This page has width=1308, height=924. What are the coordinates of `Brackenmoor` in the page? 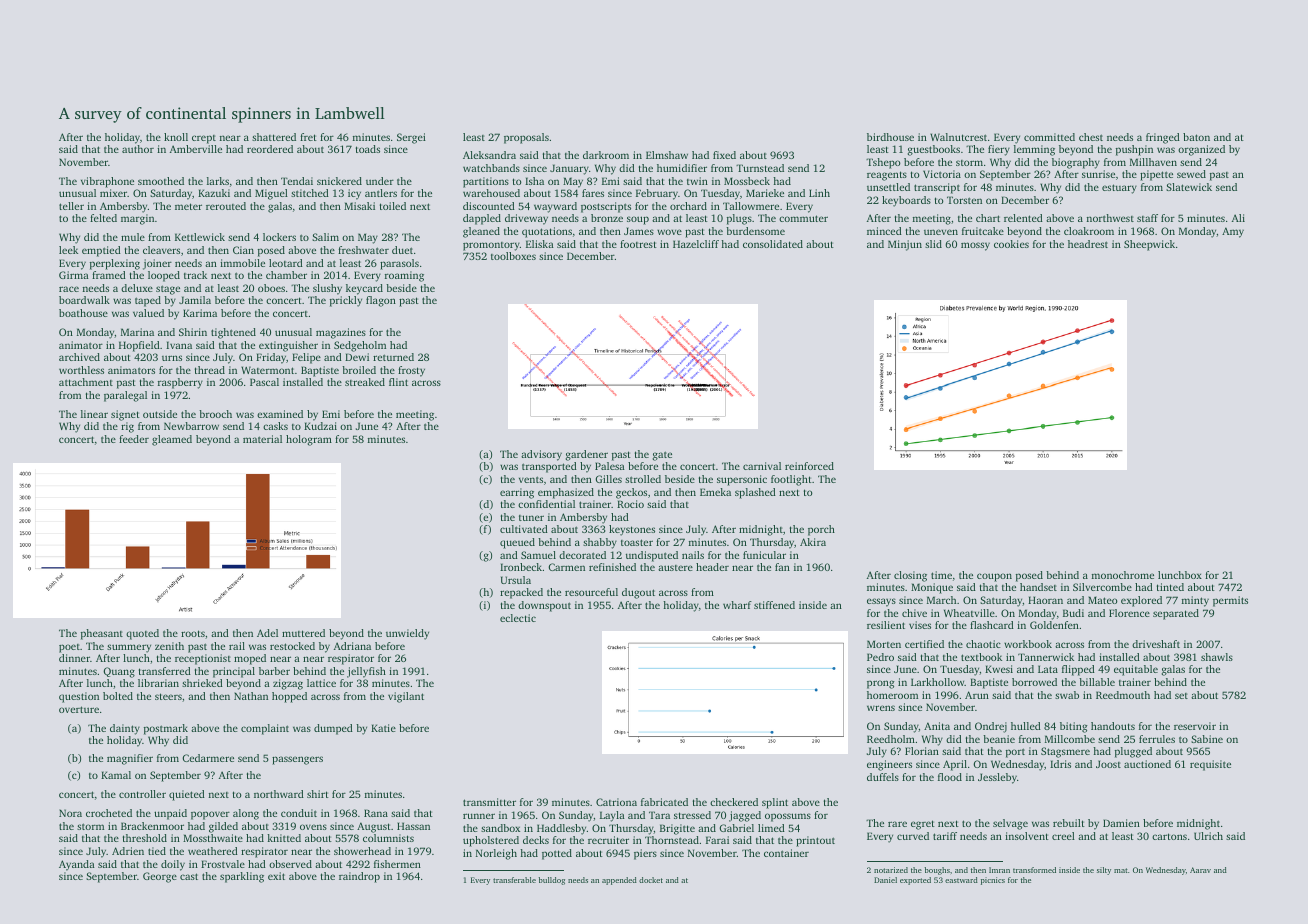 It's located at (152, 826).
